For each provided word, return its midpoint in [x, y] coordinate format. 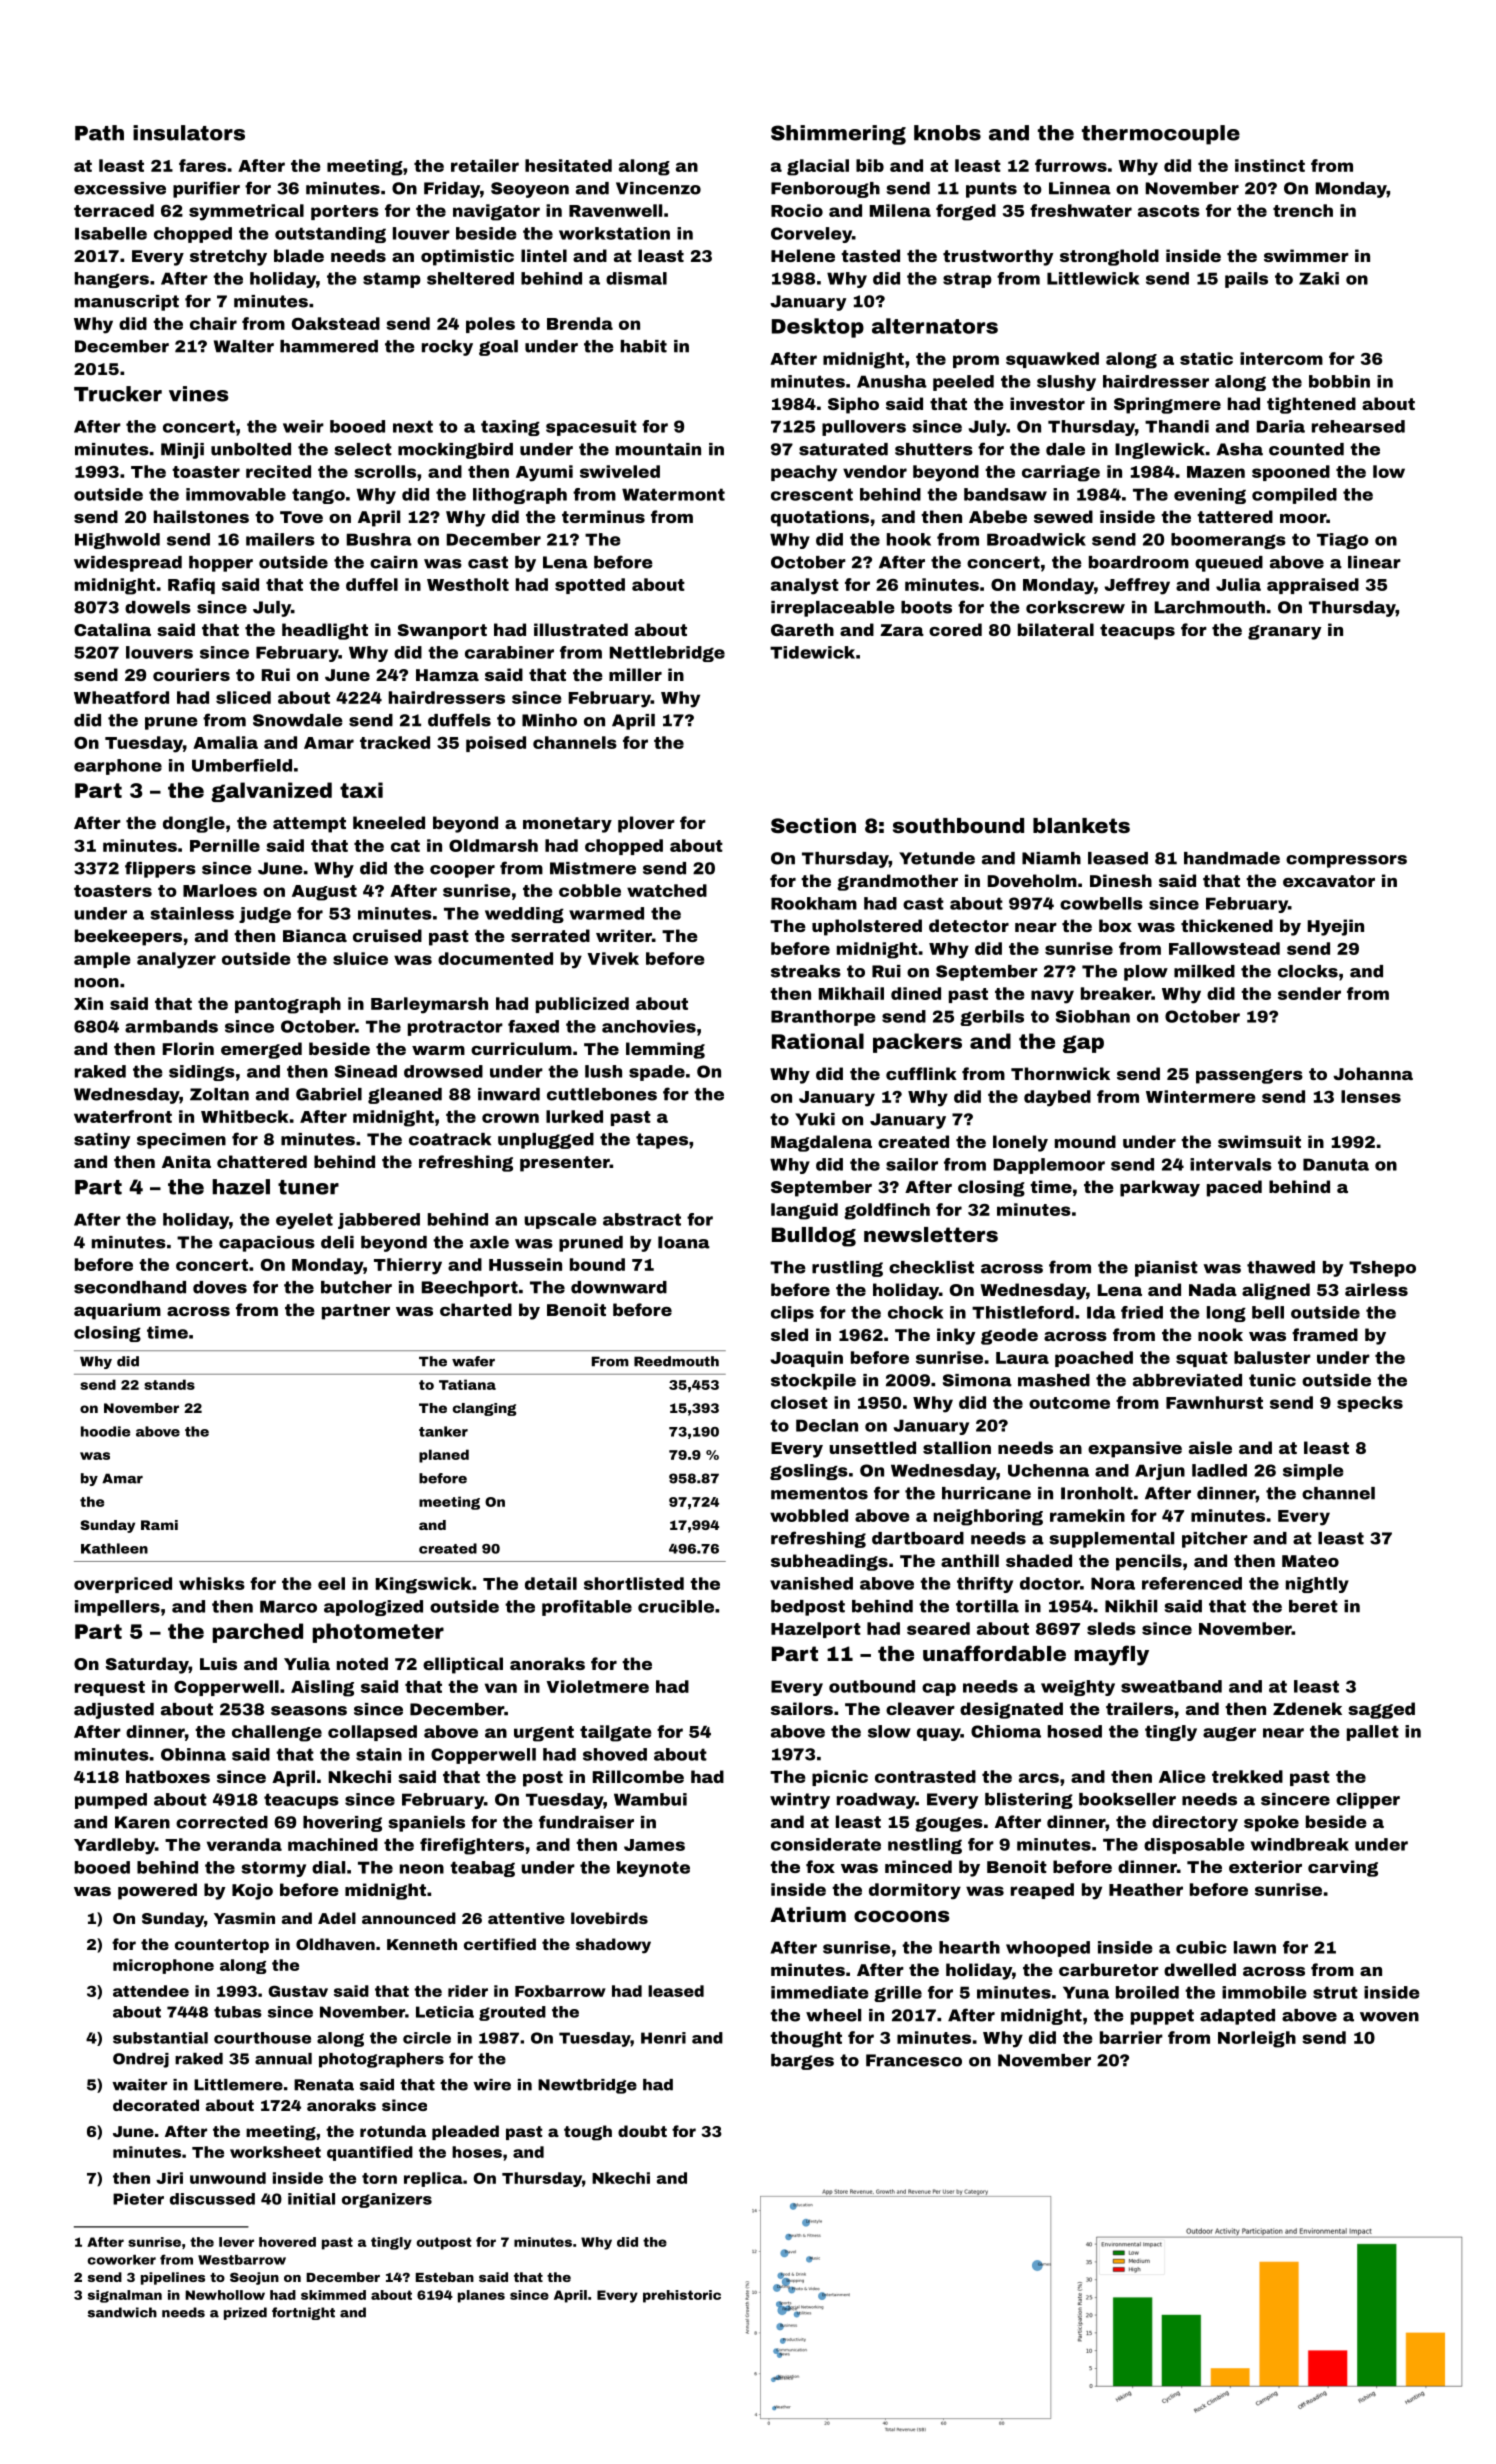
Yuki [815, 1119]
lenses [1371, 1096]
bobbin [1339, 381]
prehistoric [682, 2296]
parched [258, 1633]
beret [1313, 1606]
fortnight [303, 2313]
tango [318, 496]
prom [976, 361]
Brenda [580, 323]
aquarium [117, 1311]
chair [213, 323]
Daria [1281, 426]
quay [939, 1734]
